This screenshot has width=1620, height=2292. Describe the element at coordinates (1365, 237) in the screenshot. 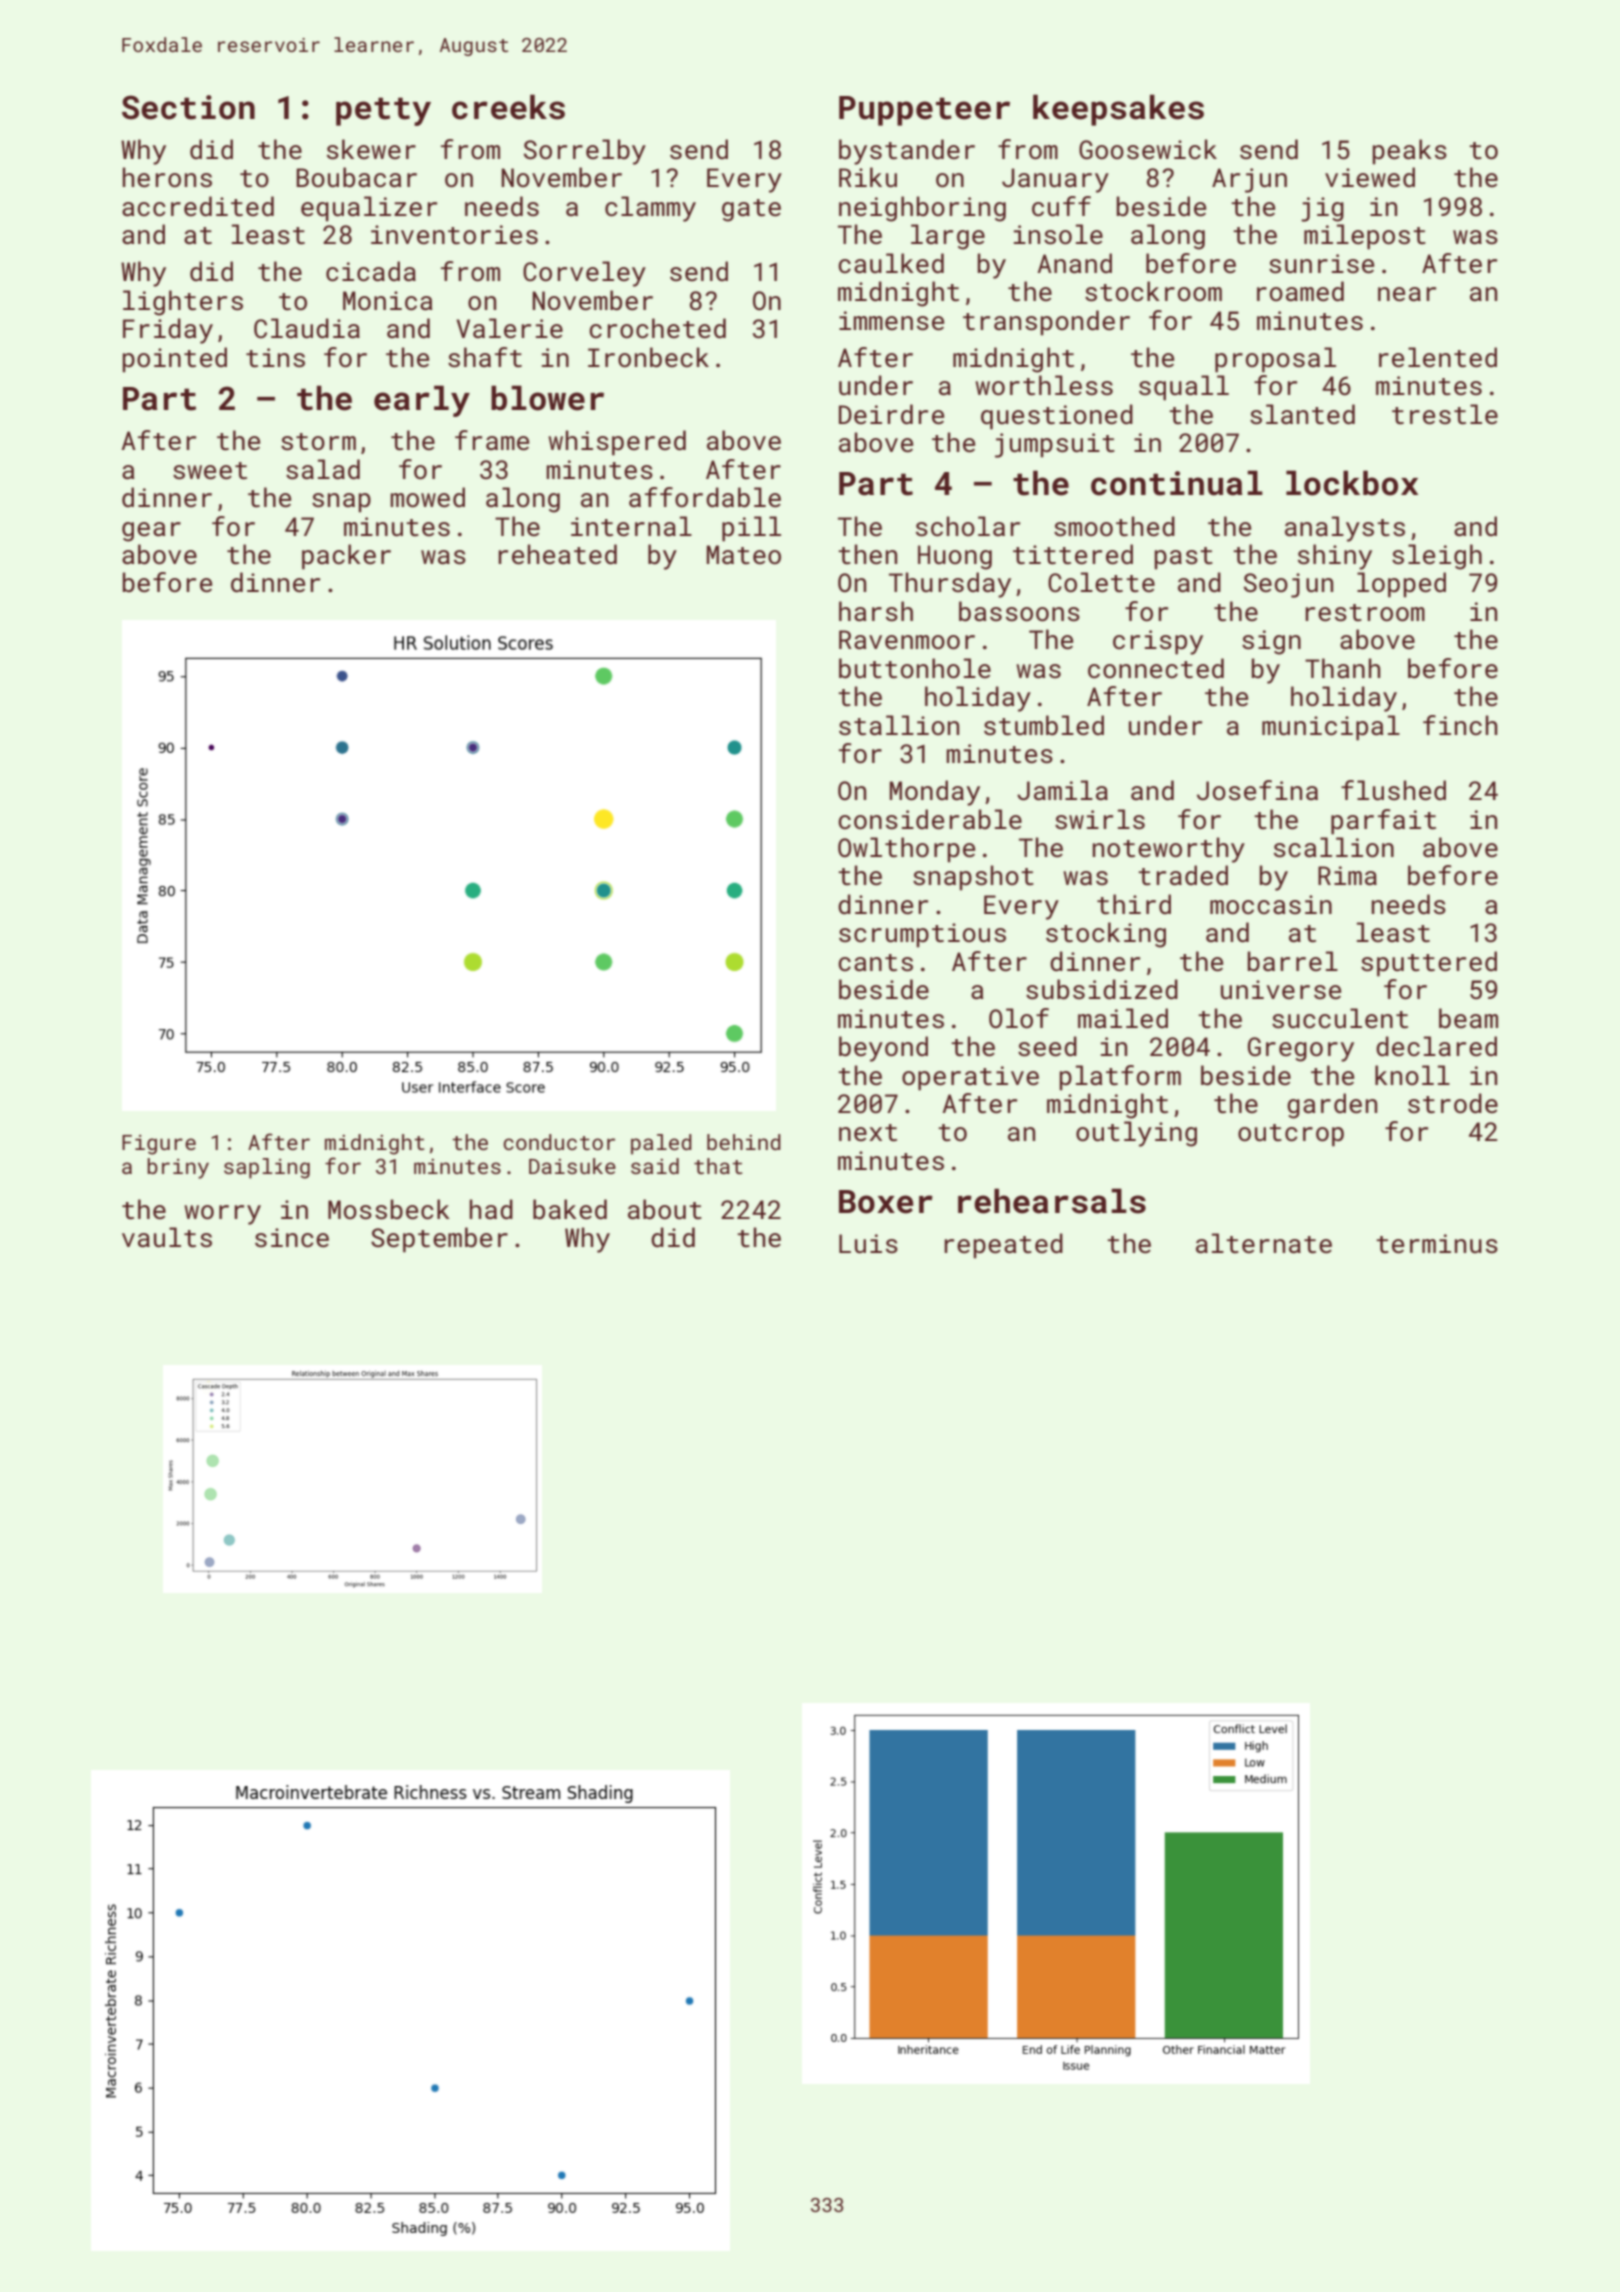

I see `milepost` at that location.
